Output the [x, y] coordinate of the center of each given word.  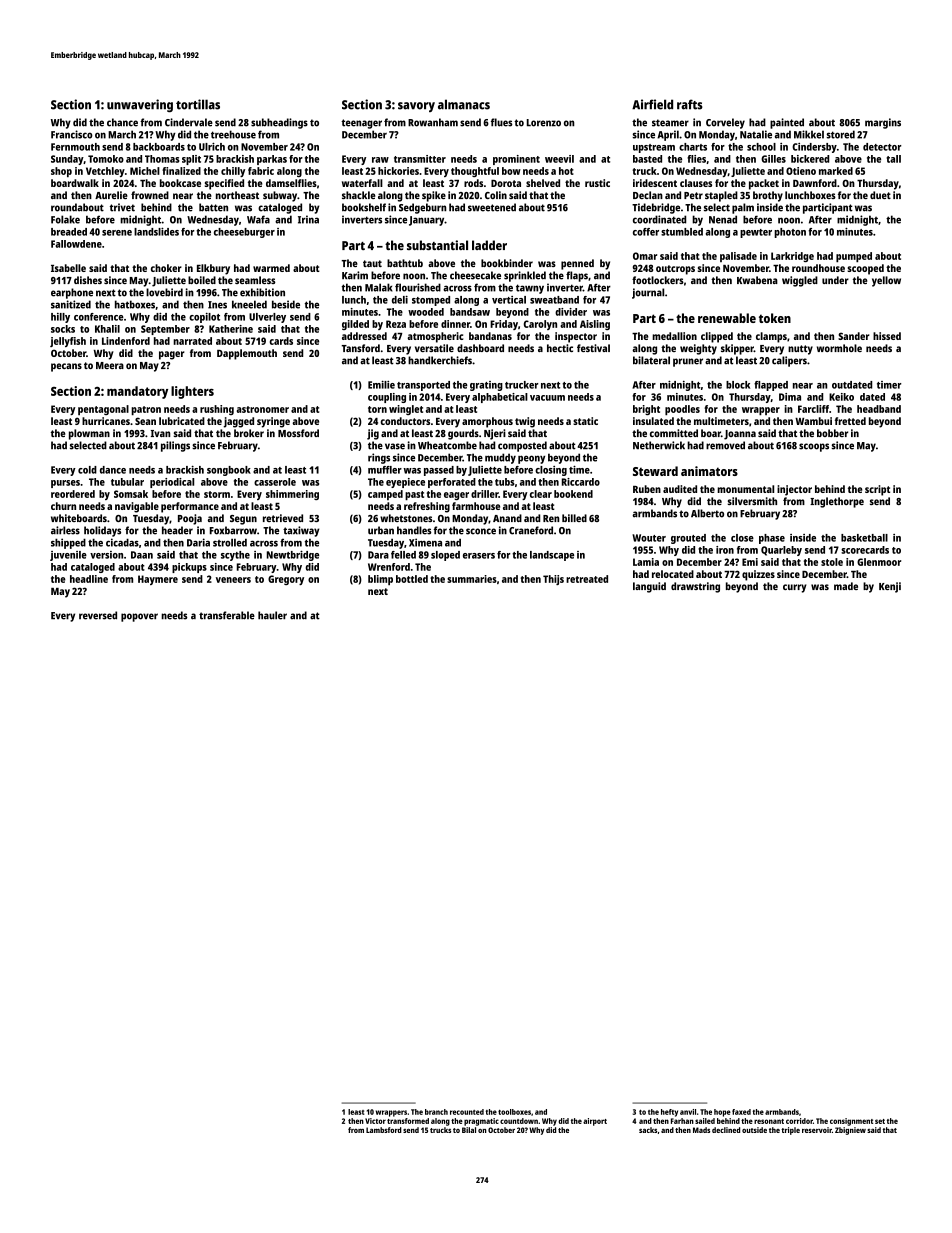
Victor [375, 1121]
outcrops [675, 270]
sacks [648, 1130]
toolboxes [514, 1112]
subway [280, 196]
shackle [358, 195]
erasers [479, 556]
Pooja [190, 519]
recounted [467, 1112]
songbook [229, 471]
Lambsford [384, 1130]
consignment [851, 1122]
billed [574, 518]
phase [772, 539]
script [877, 490]
